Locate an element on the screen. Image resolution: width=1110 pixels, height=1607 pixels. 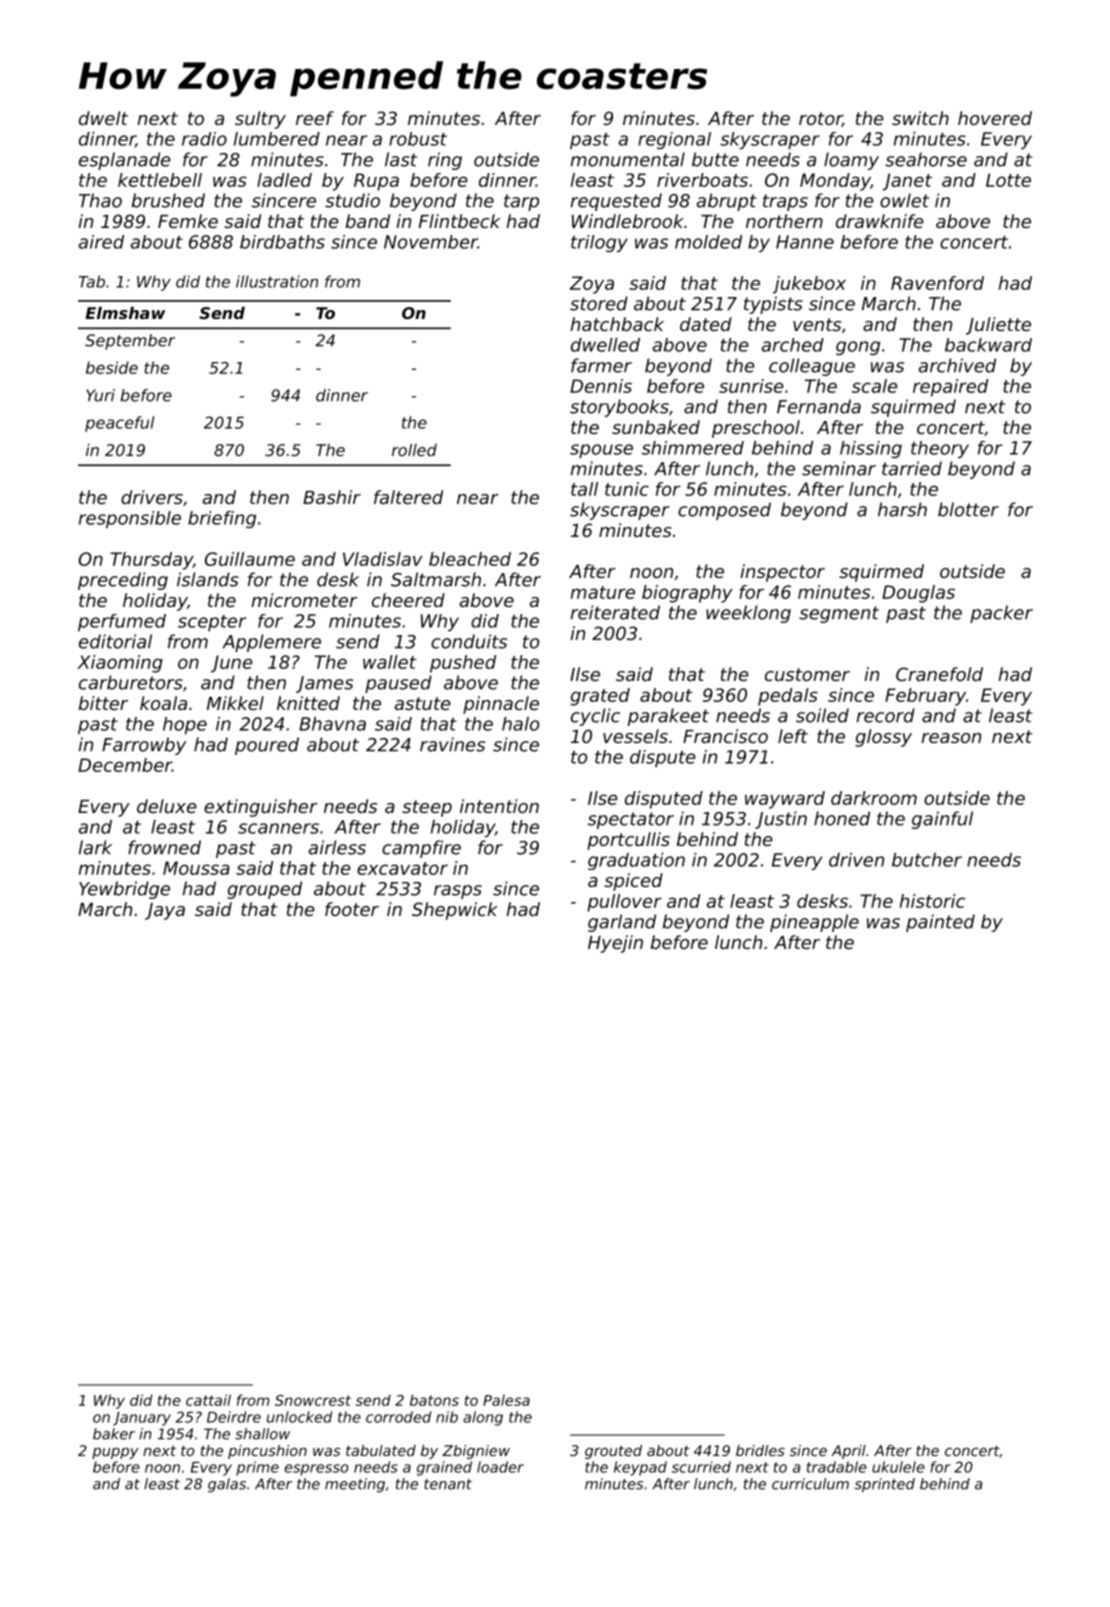
seminar is located at coordinates (839, 468).
